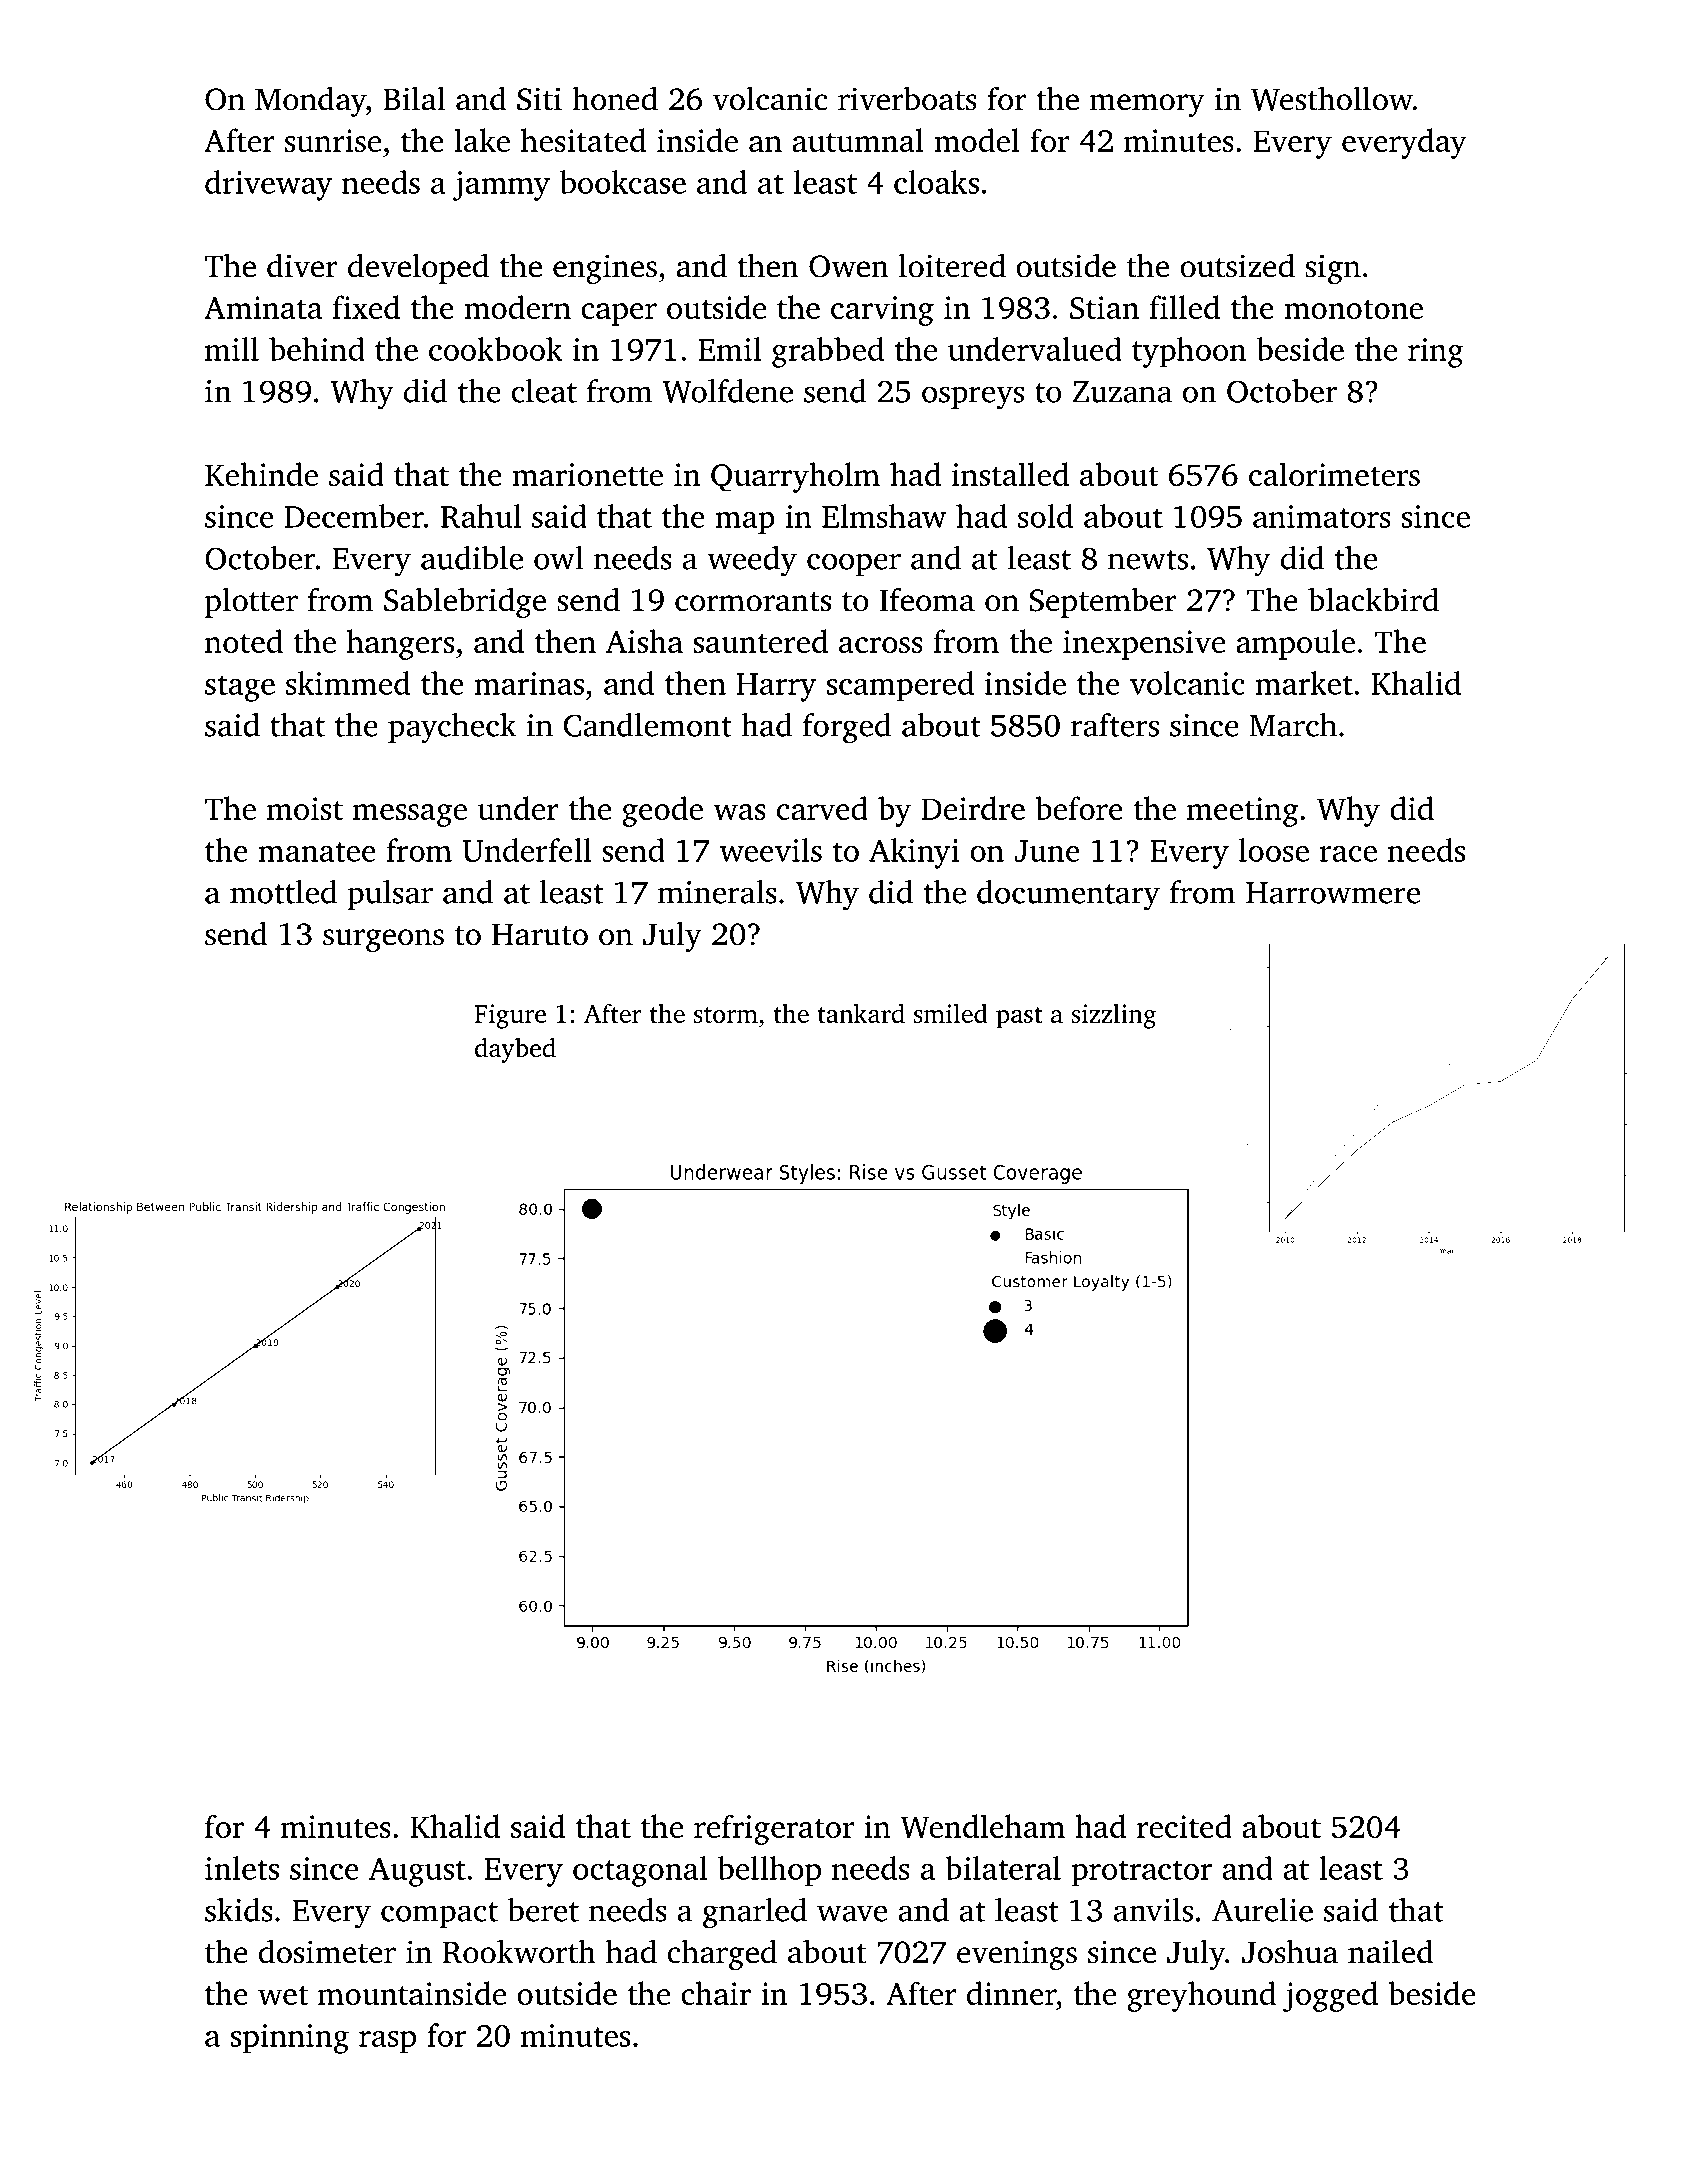  I want to click on driveway, so click(268, 185).
